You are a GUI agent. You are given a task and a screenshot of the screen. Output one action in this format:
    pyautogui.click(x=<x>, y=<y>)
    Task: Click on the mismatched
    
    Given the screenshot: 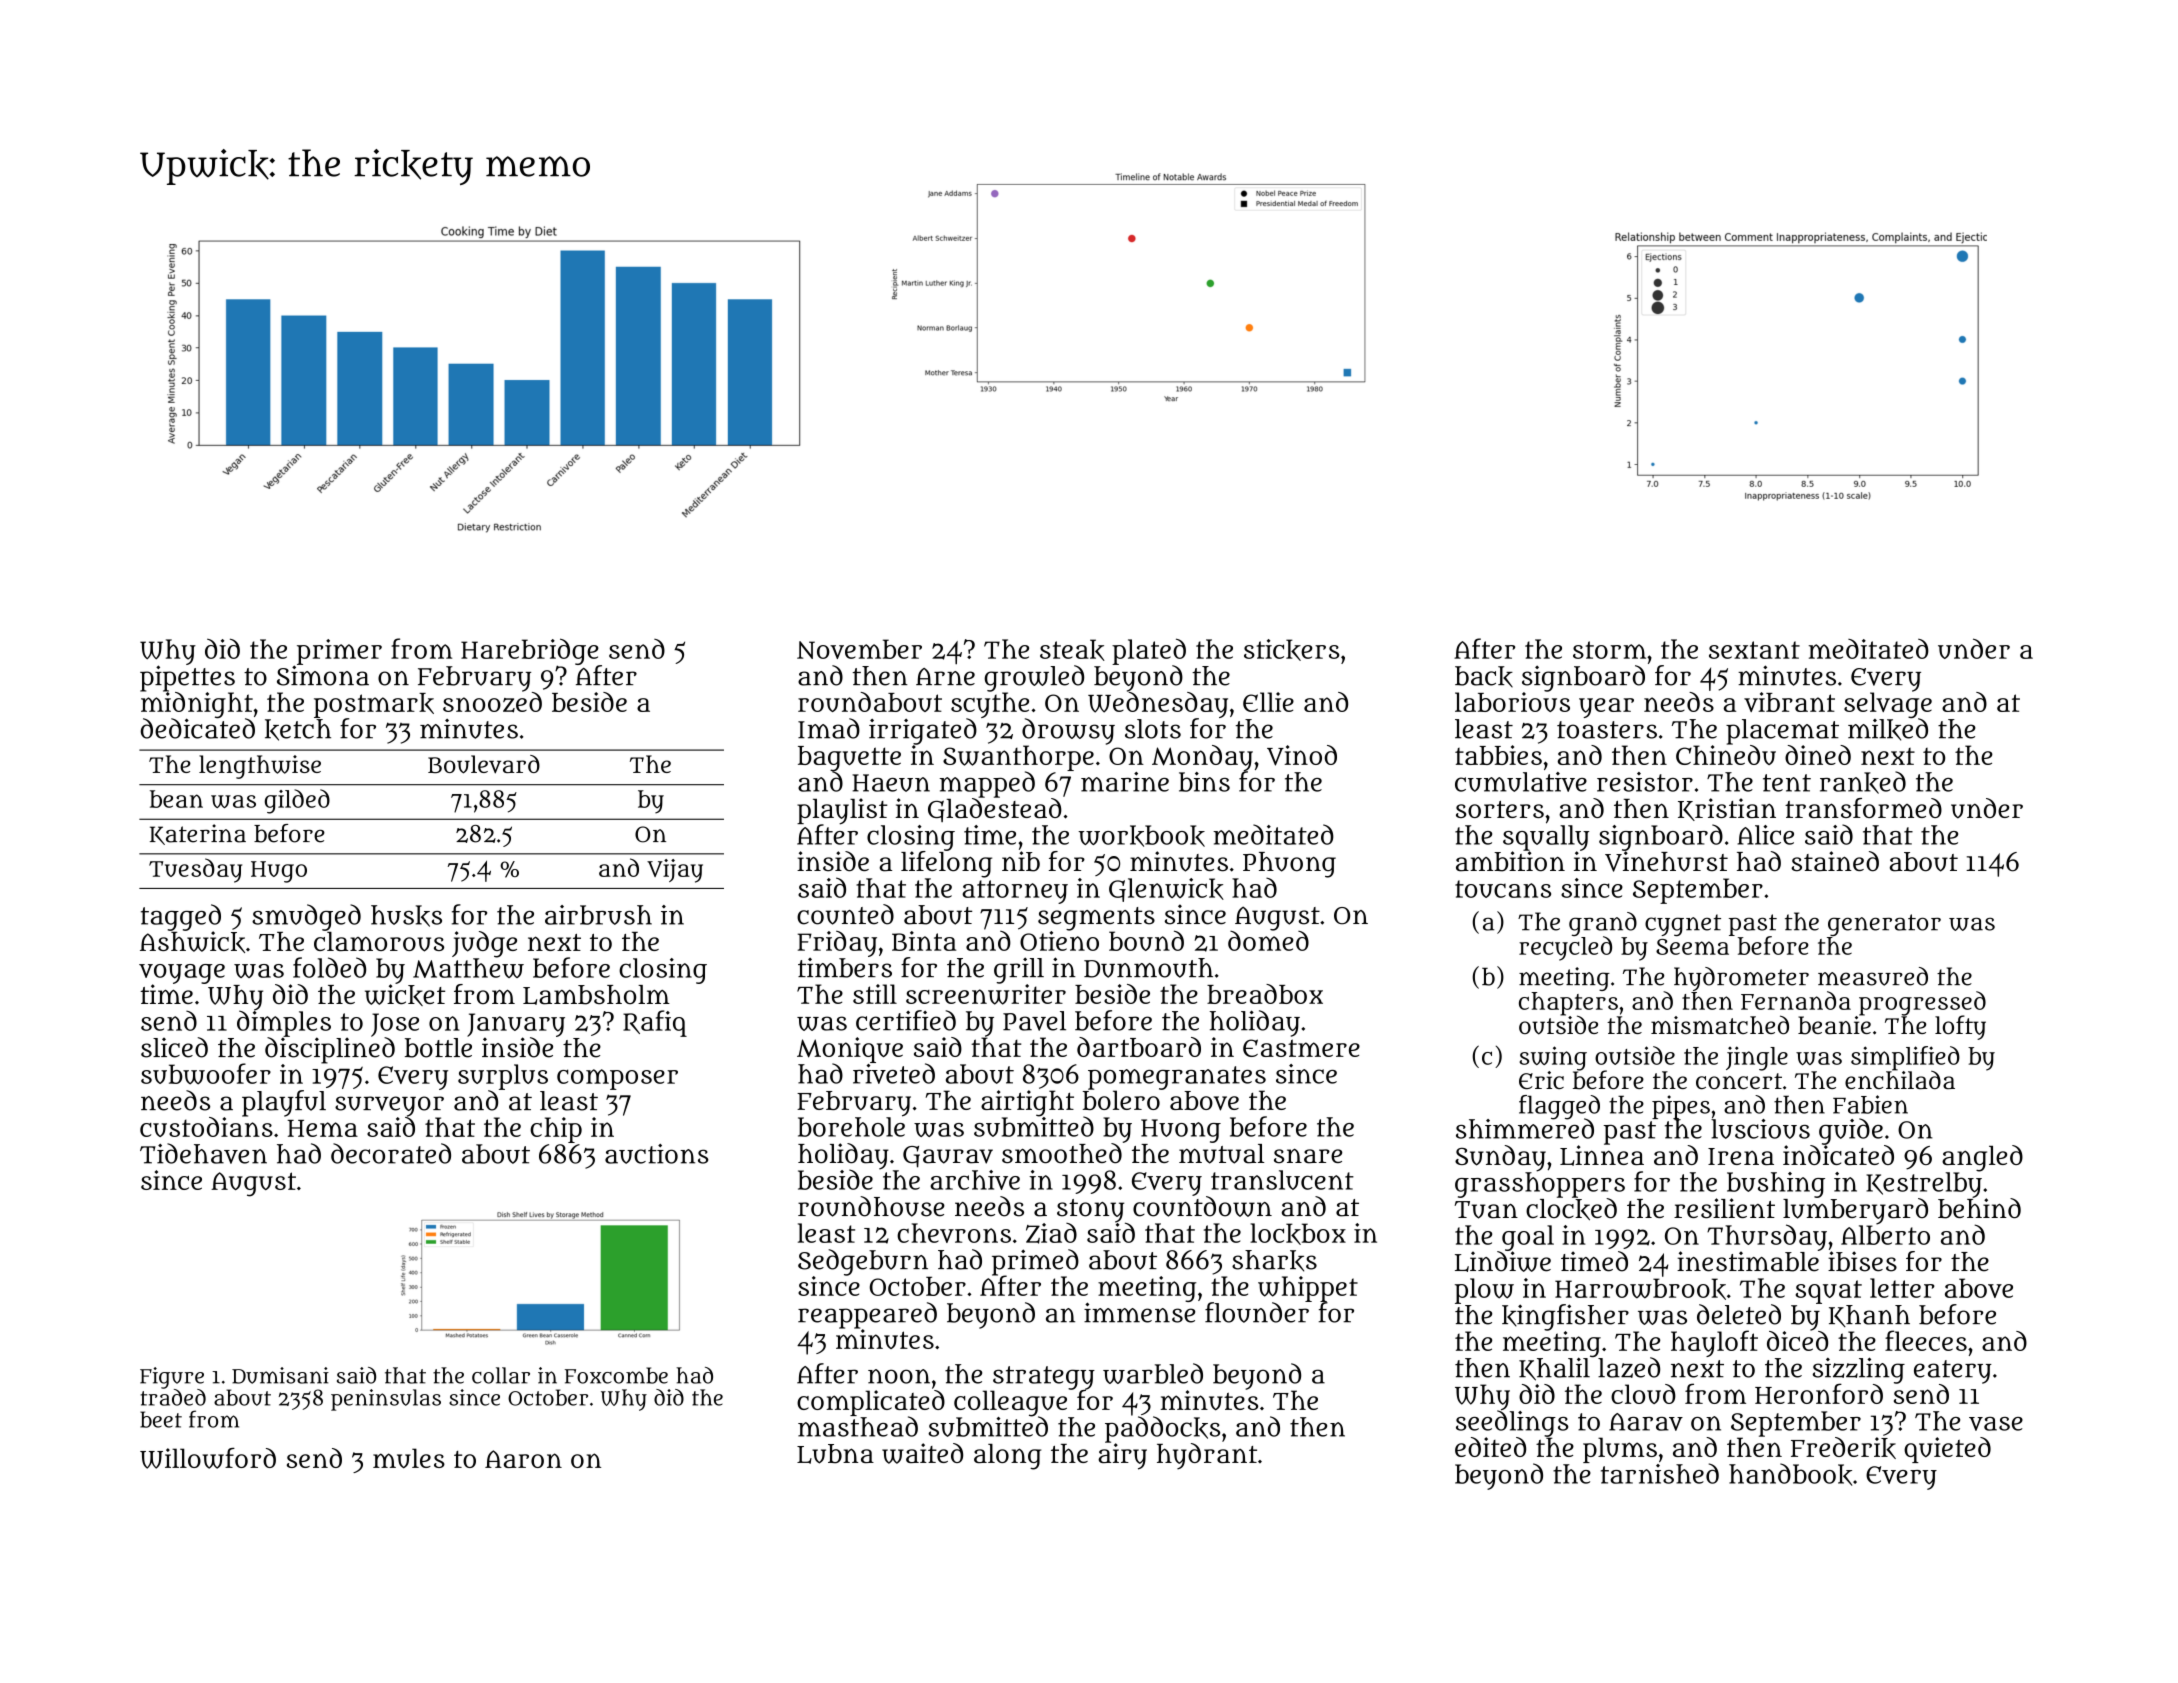 What is the action you would take?
    pyautogui.click(x=1720, y=1025)
